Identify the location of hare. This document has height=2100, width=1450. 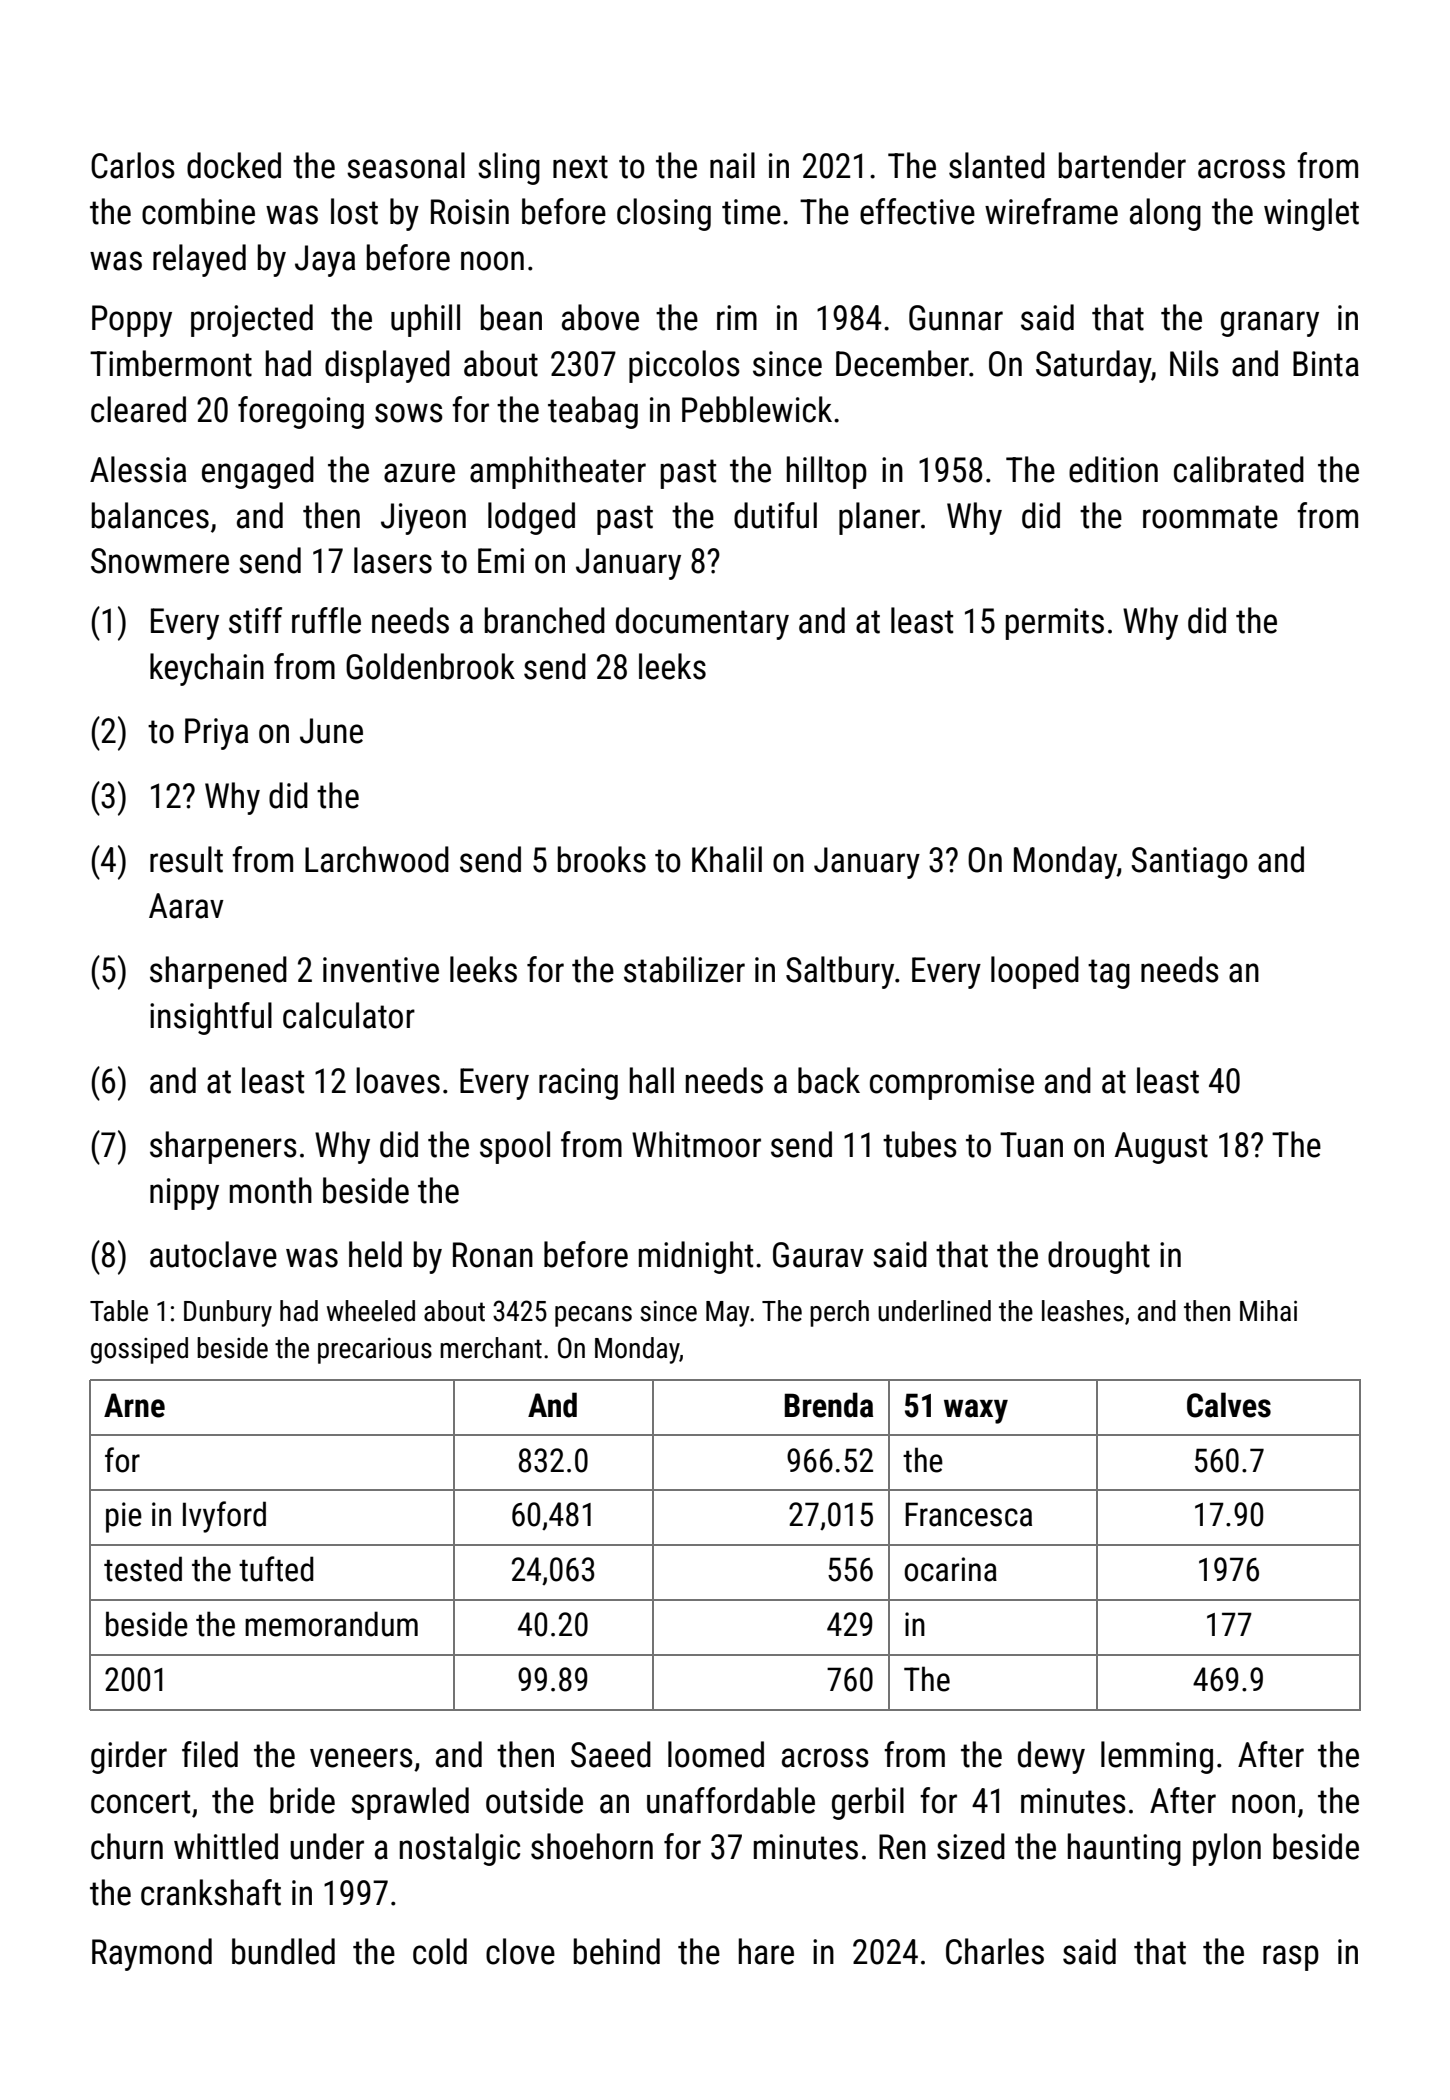
(766, 1951).
